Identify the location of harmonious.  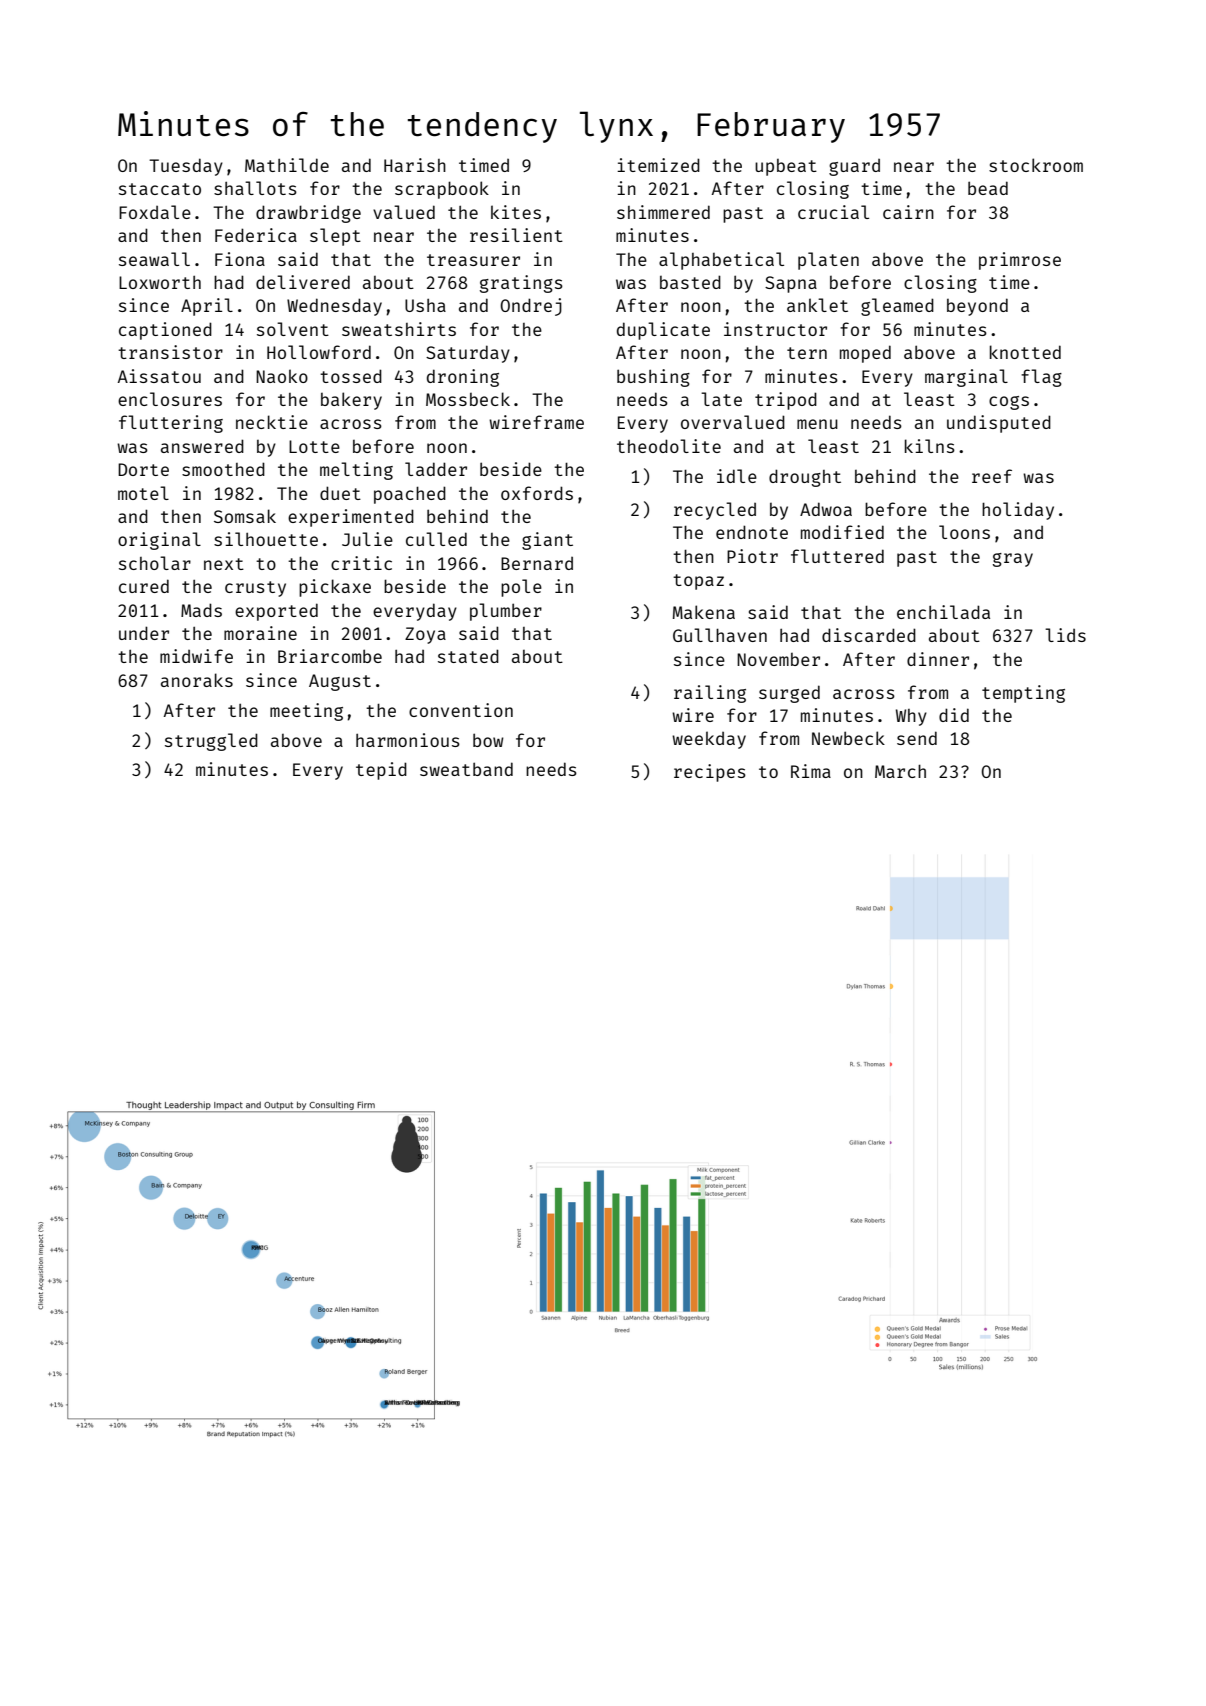
(408, 740).
